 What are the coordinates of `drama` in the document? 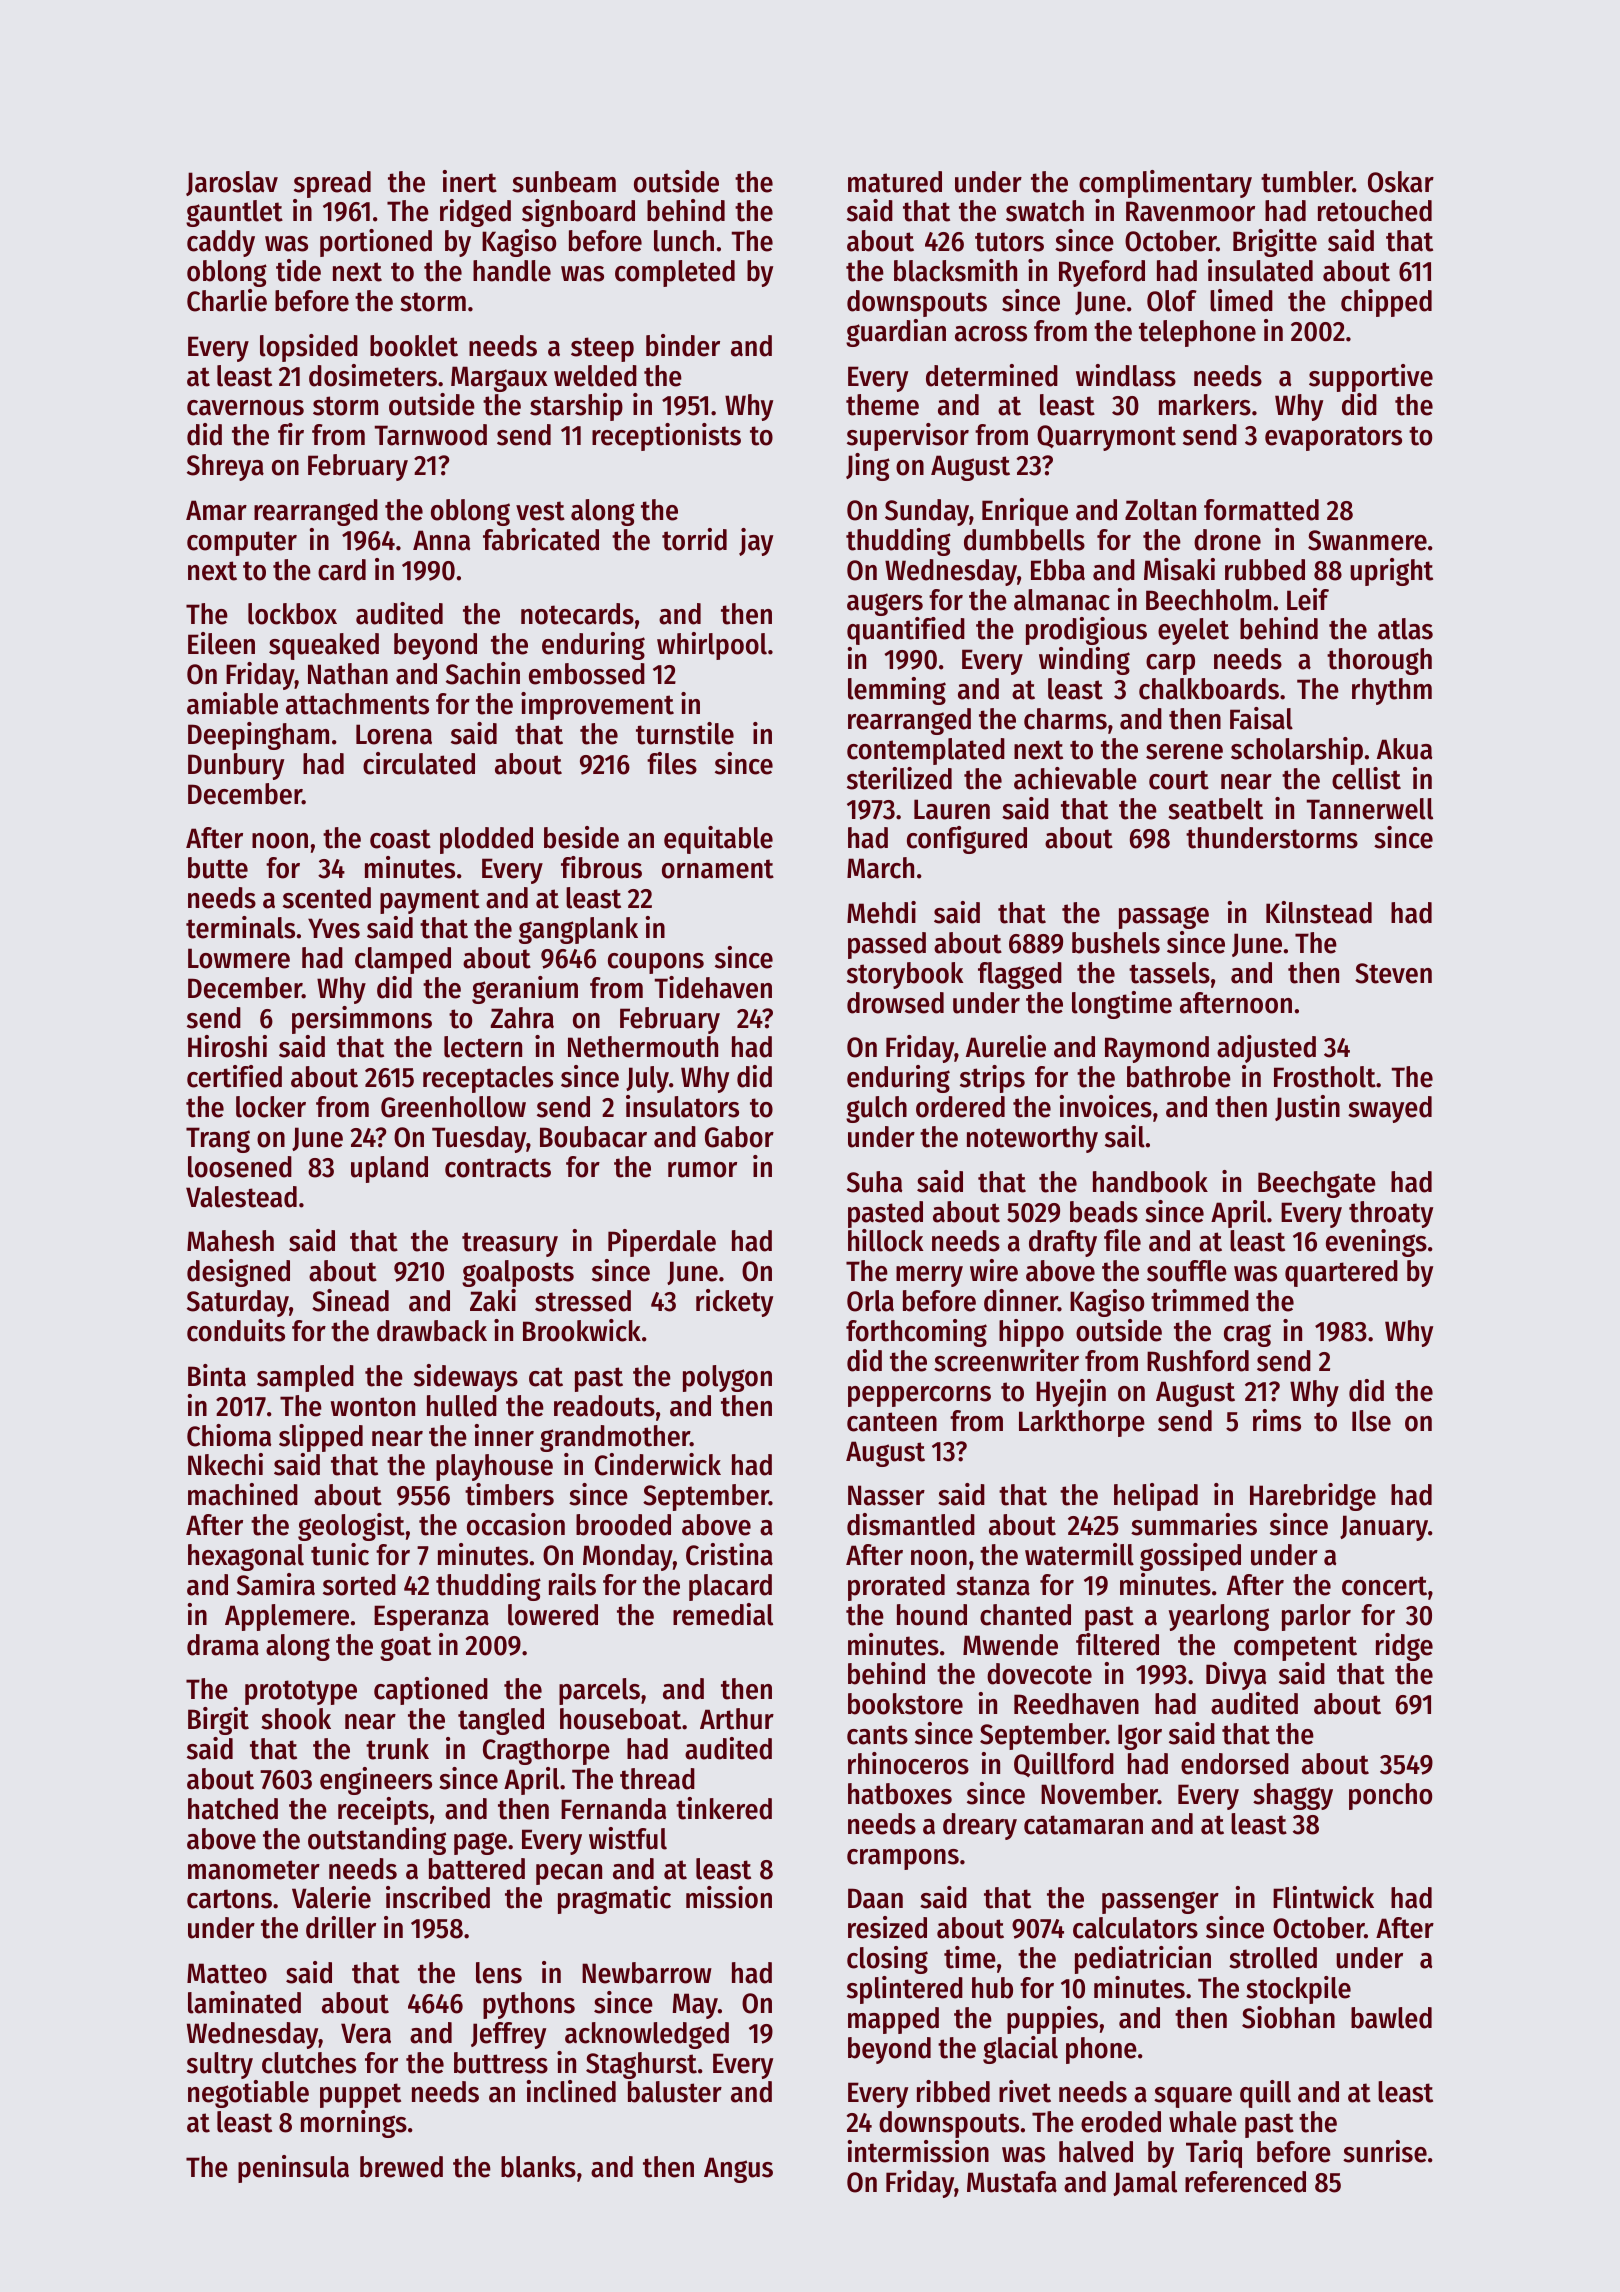 It's located at (223, 1645).
